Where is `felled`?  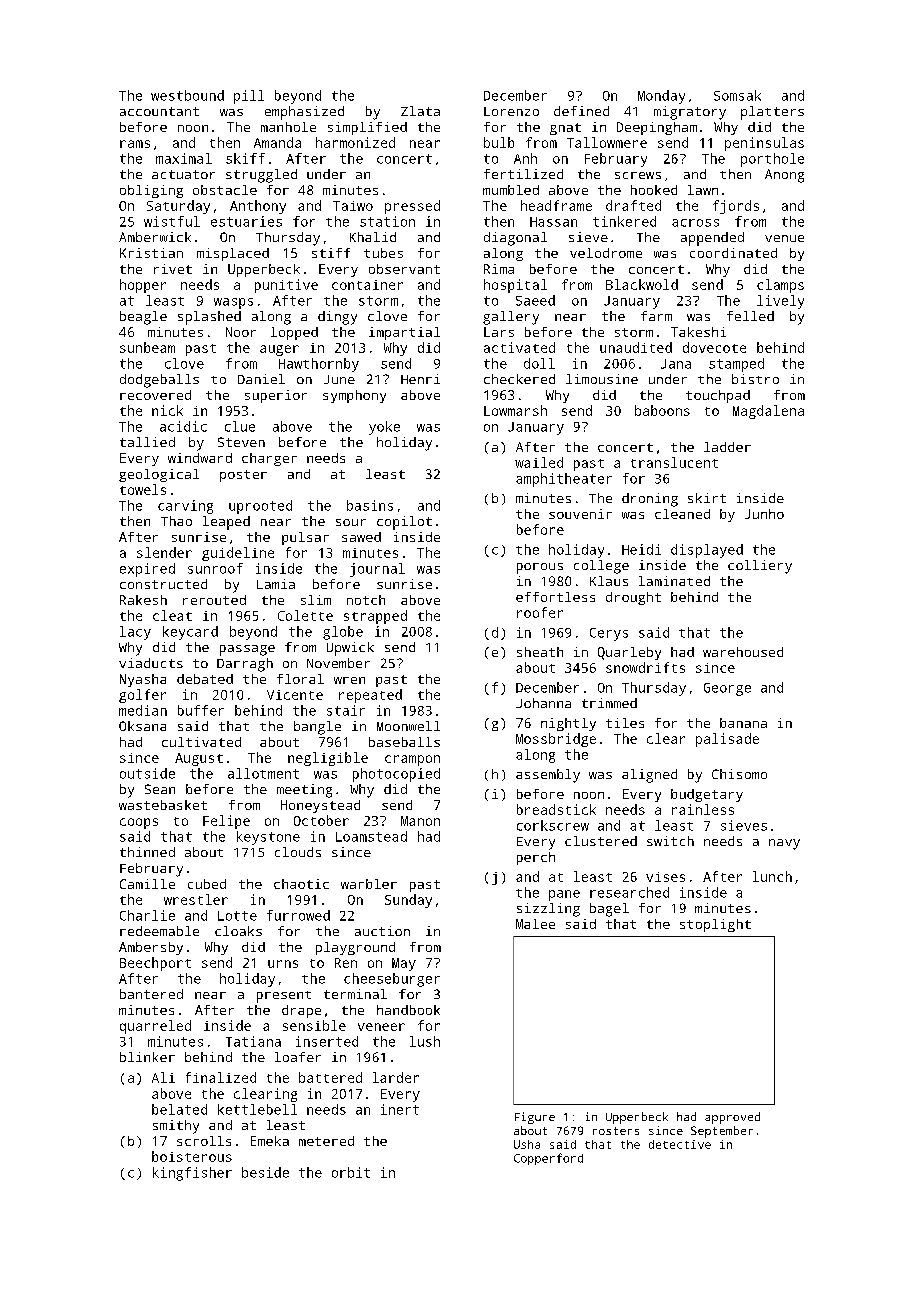 felled is located at coordinates (750, 316).
